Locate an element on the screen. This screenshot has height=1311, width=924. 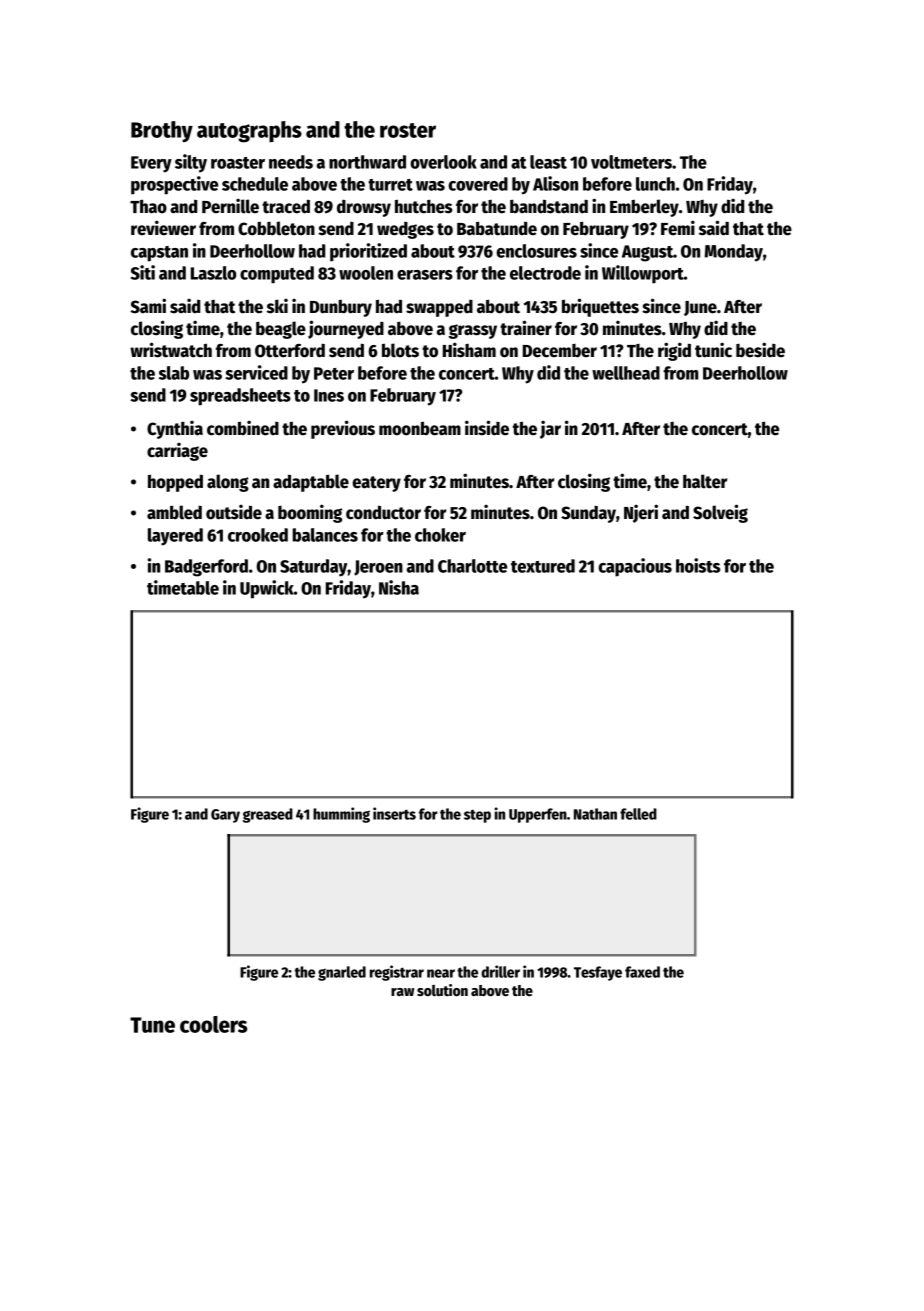
voltmeters is located at coordinates (631, 162).
